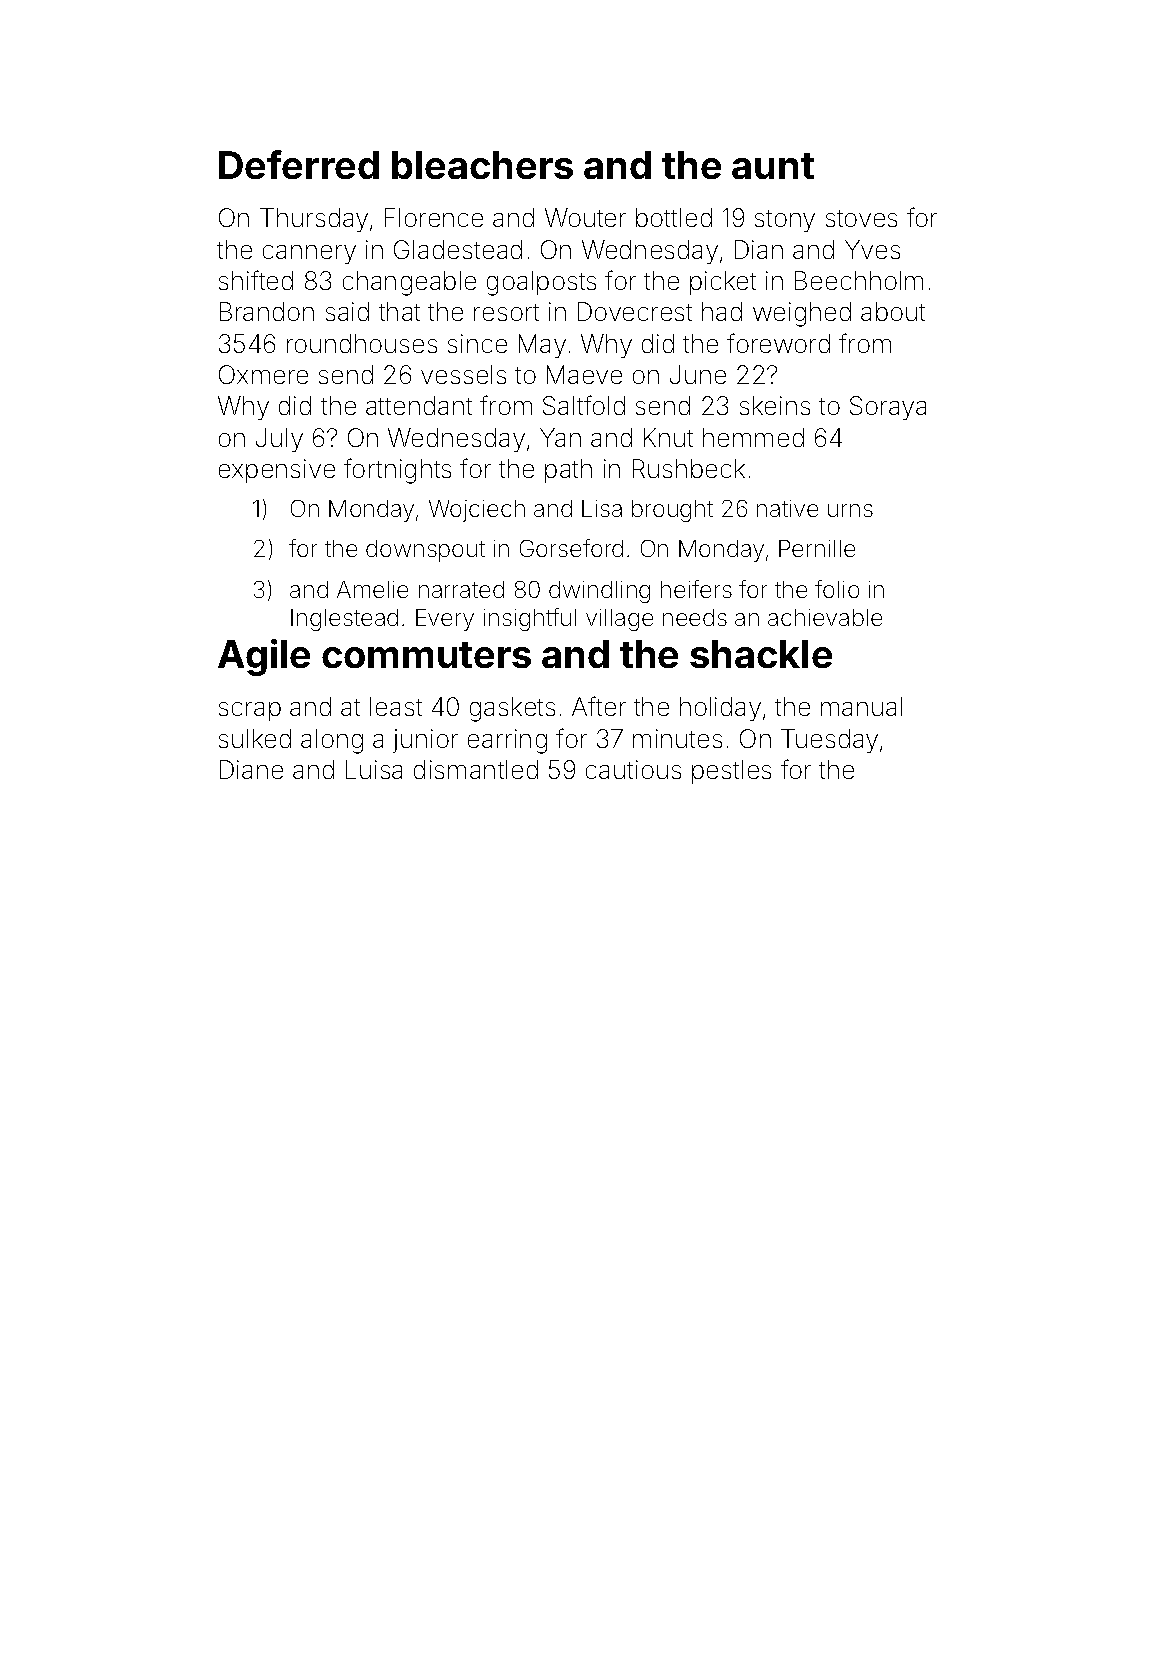  I want to click on Brandon, so click(267, 311).
